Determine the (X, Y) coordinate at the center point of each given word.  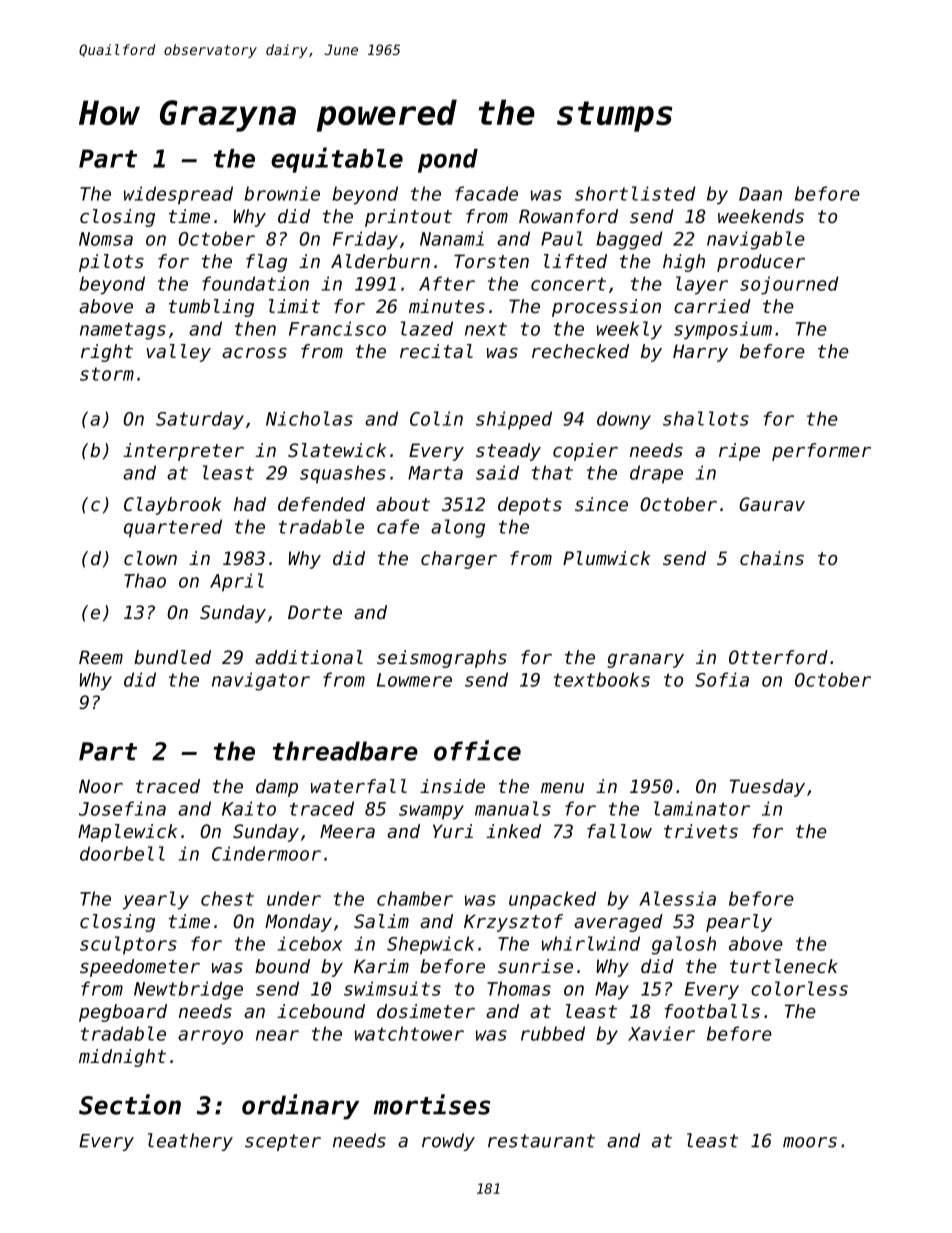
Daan (760, 194)
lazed (427, 328)
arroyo (210, 1037)
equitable (337, 160)
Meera (347, 831)
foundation (255, 283)
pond (448, 161)
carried (712, 306)
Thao (145, 580)
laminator (702, 808)
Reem (101, 657)
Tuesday (767, 788)
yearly (156, 900)
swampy (431, 812)
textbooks (602, 679)
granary (645, 661)
